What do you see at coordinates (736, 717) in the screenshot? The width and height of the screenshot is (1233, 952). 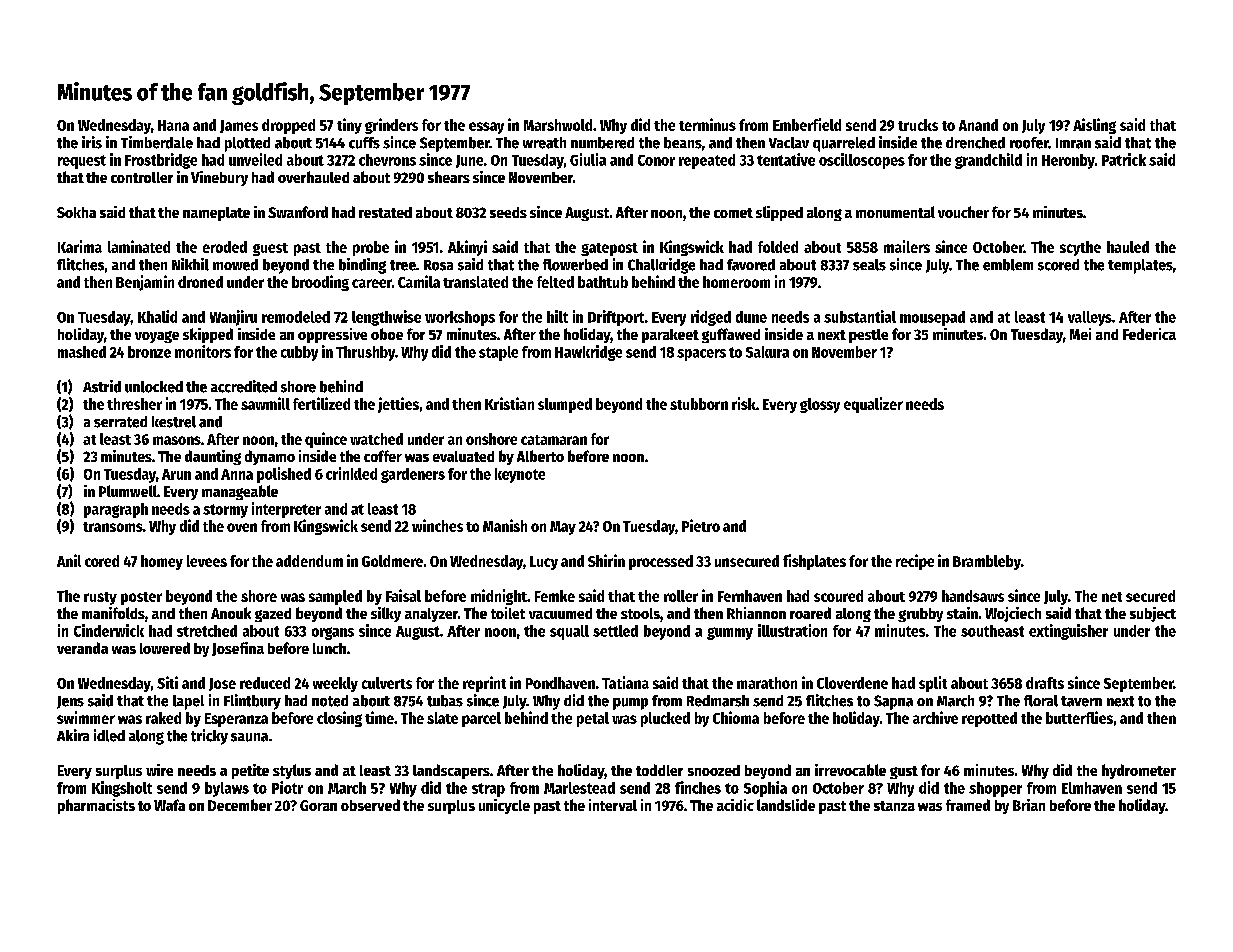 I see `Chioma` at bounding box center [736, 717].
